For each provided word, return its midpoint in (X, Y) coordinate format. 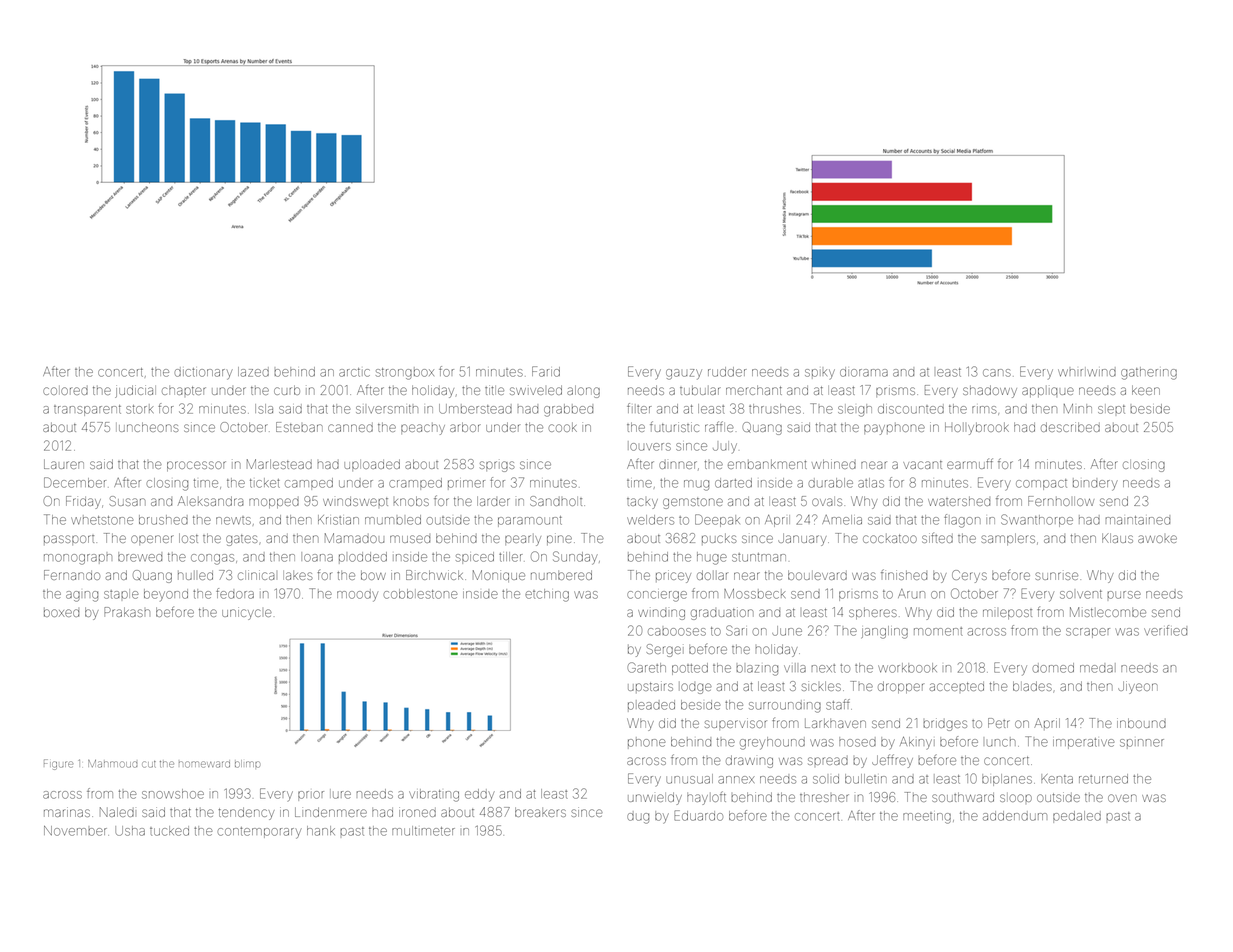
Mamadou (354, 538)
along (583, 391)
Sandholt (556, 501)
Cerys (969, 576)
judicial (135, 391)
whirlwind (1087, 372)
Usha (130, 831)
